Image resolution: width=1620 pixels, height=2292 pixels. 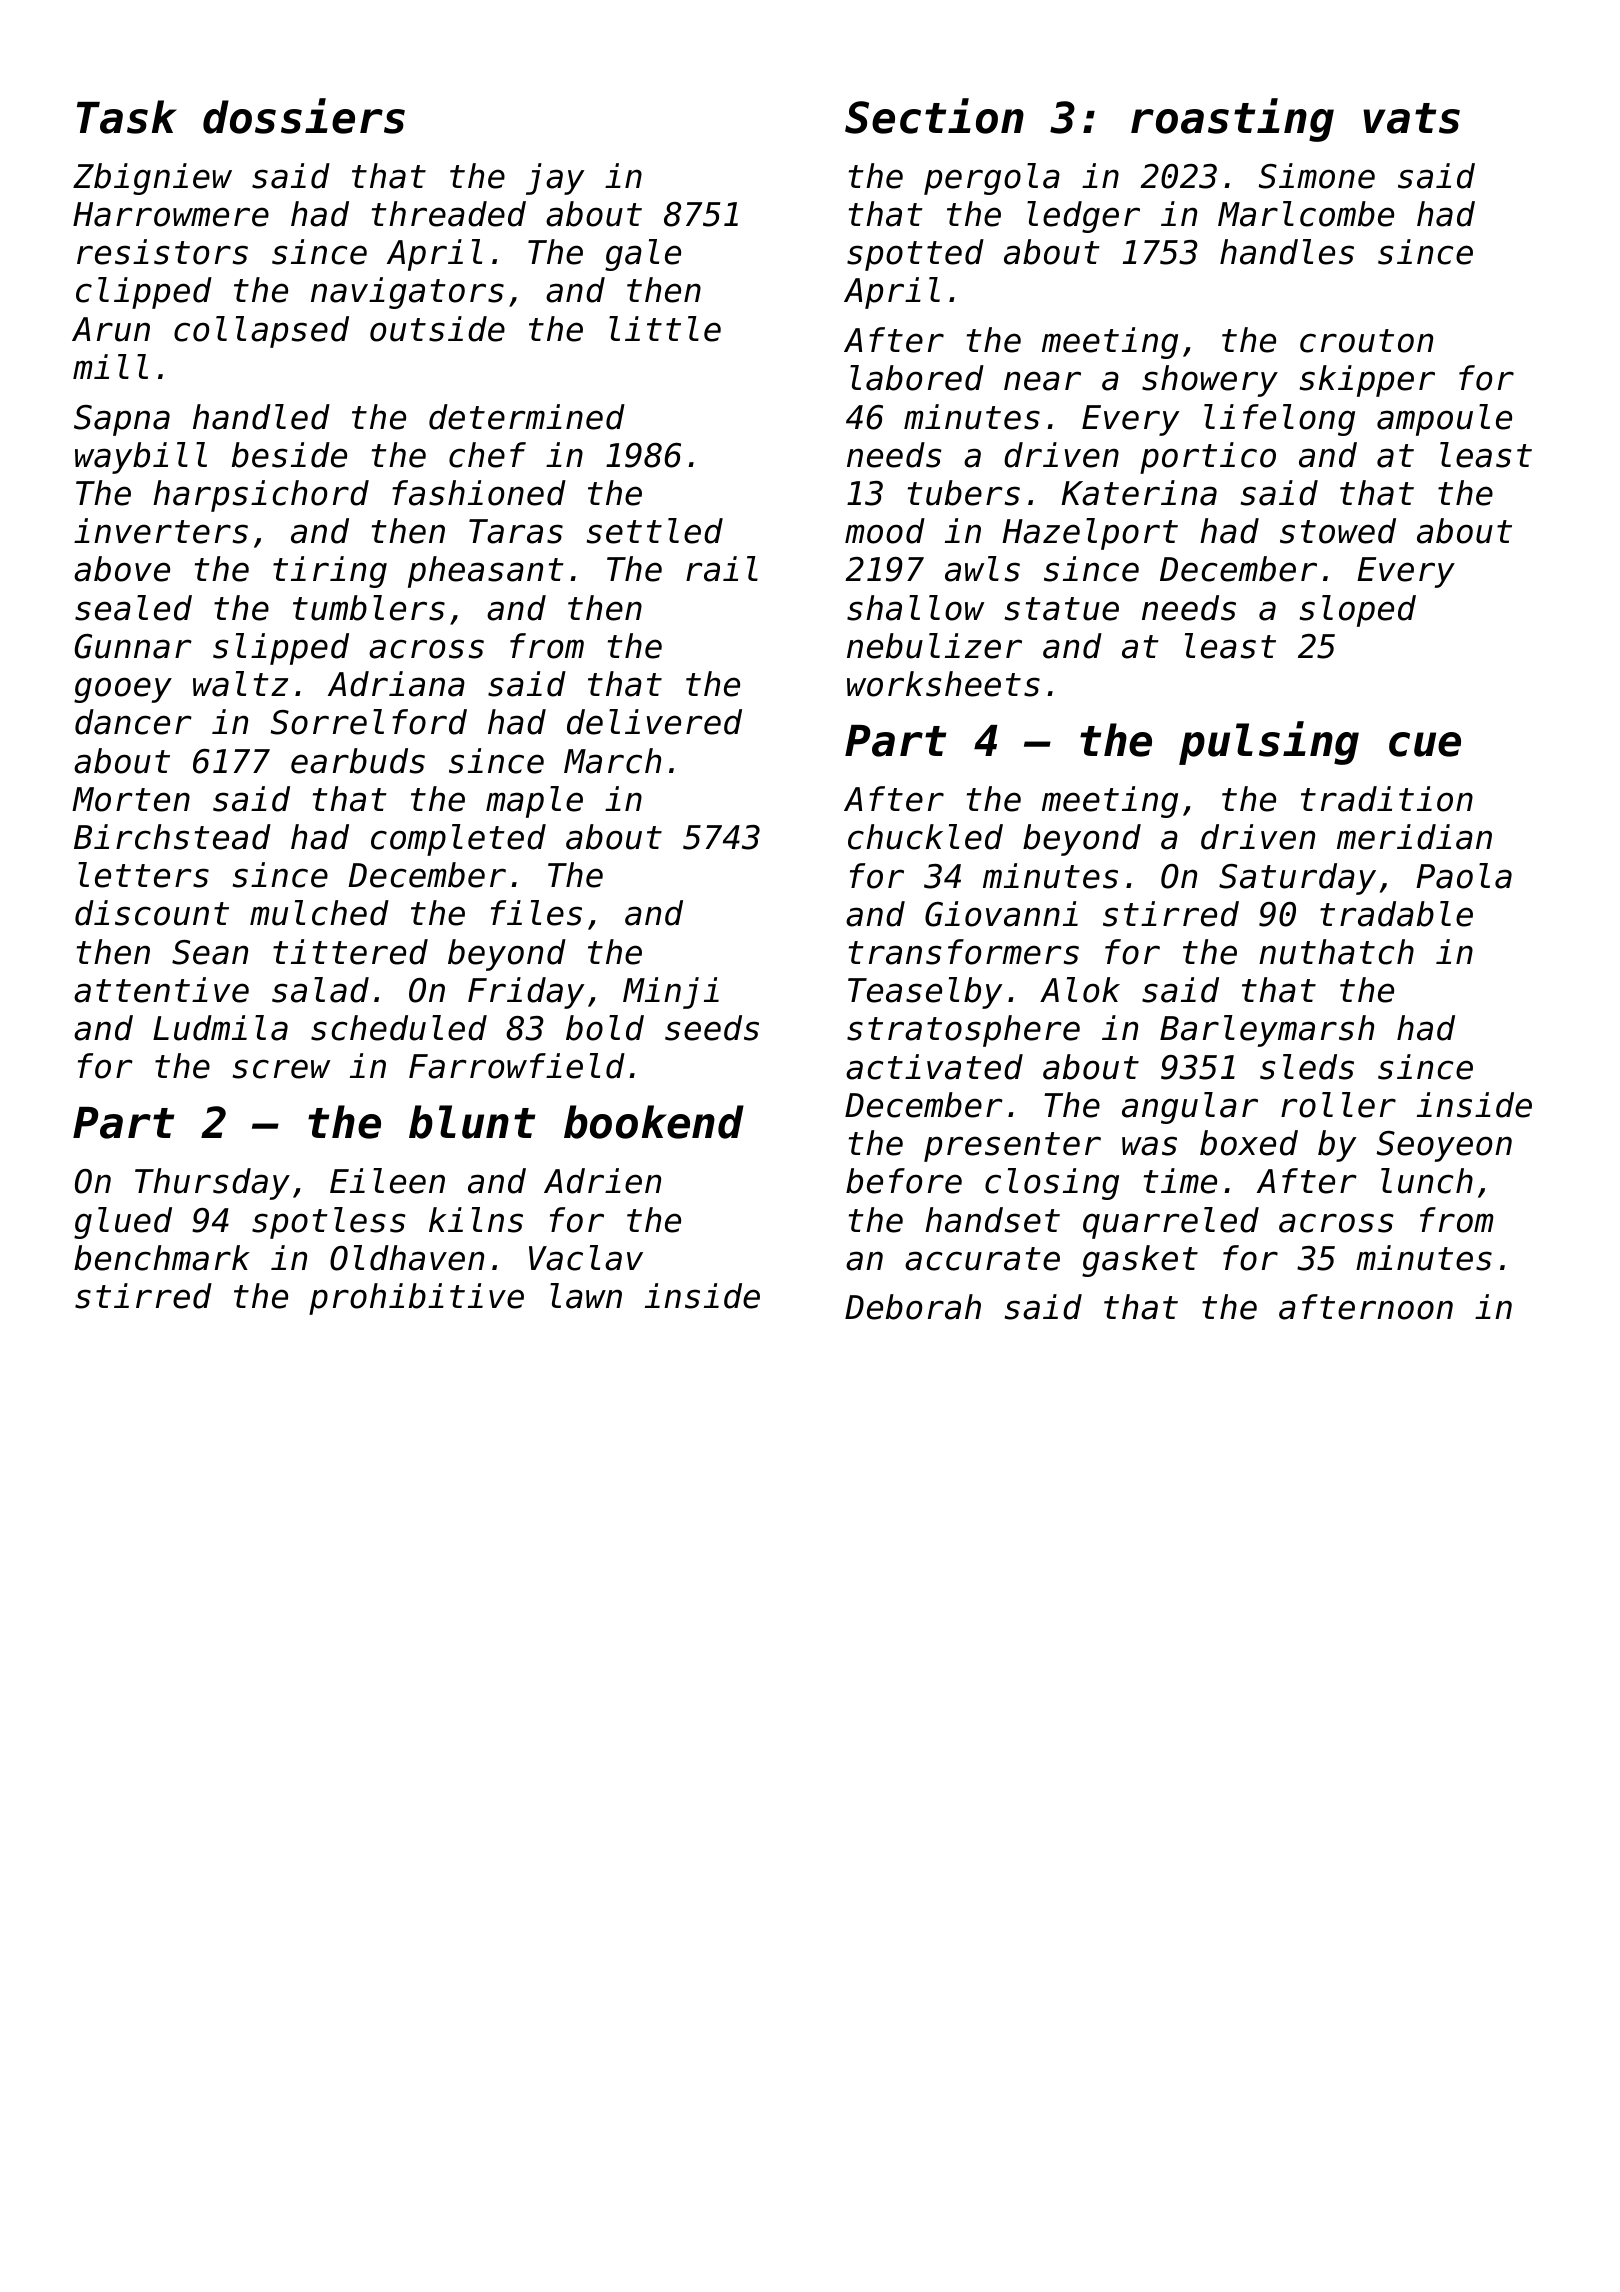 What do you see at coordinates (586, 1296) in the screenshot?
I see `lawn` at bounding box center [586, 1296].
